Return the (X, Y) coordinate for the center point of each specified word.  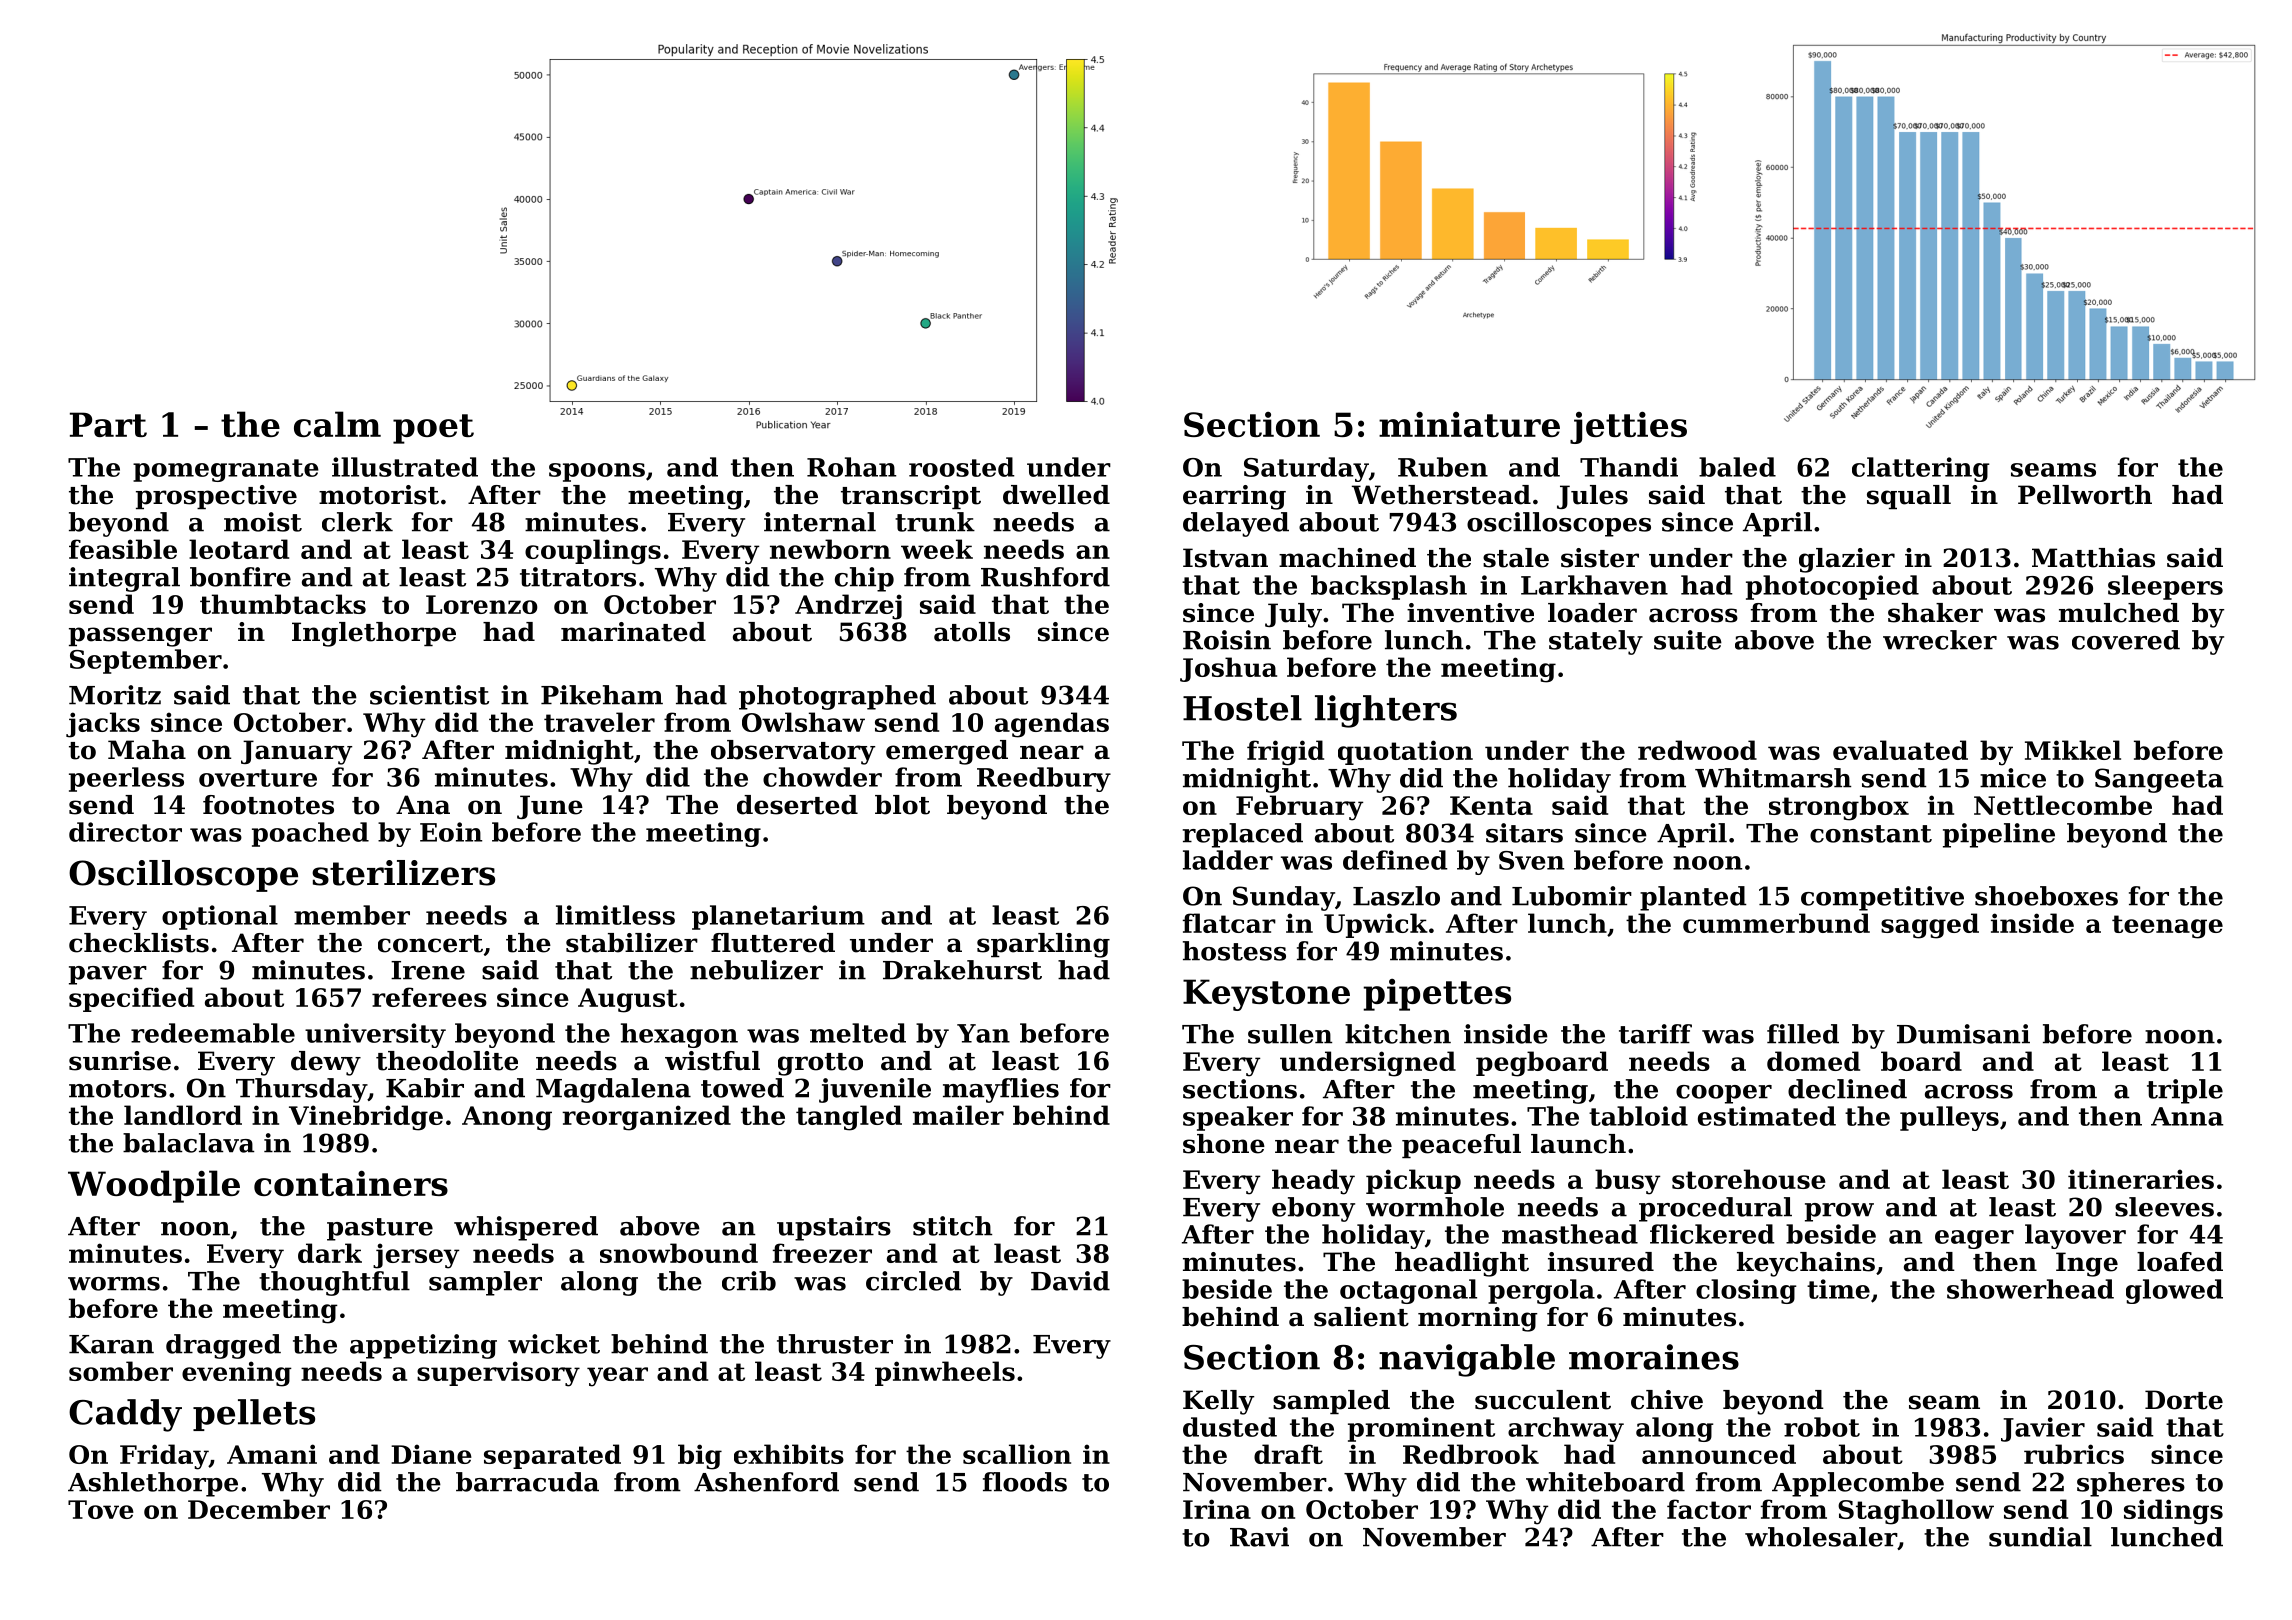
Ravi (1259, 1537)
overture (258, 778)
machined (1347, 558)
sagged (1930, 926)
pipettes (1437, 995)
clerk (357, 522)
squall (1909, 497)
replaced (1243, 835)
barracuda (527, 1482)
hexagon (679, 1035)
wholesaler (1821, 1537)
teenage (2167, 927)
